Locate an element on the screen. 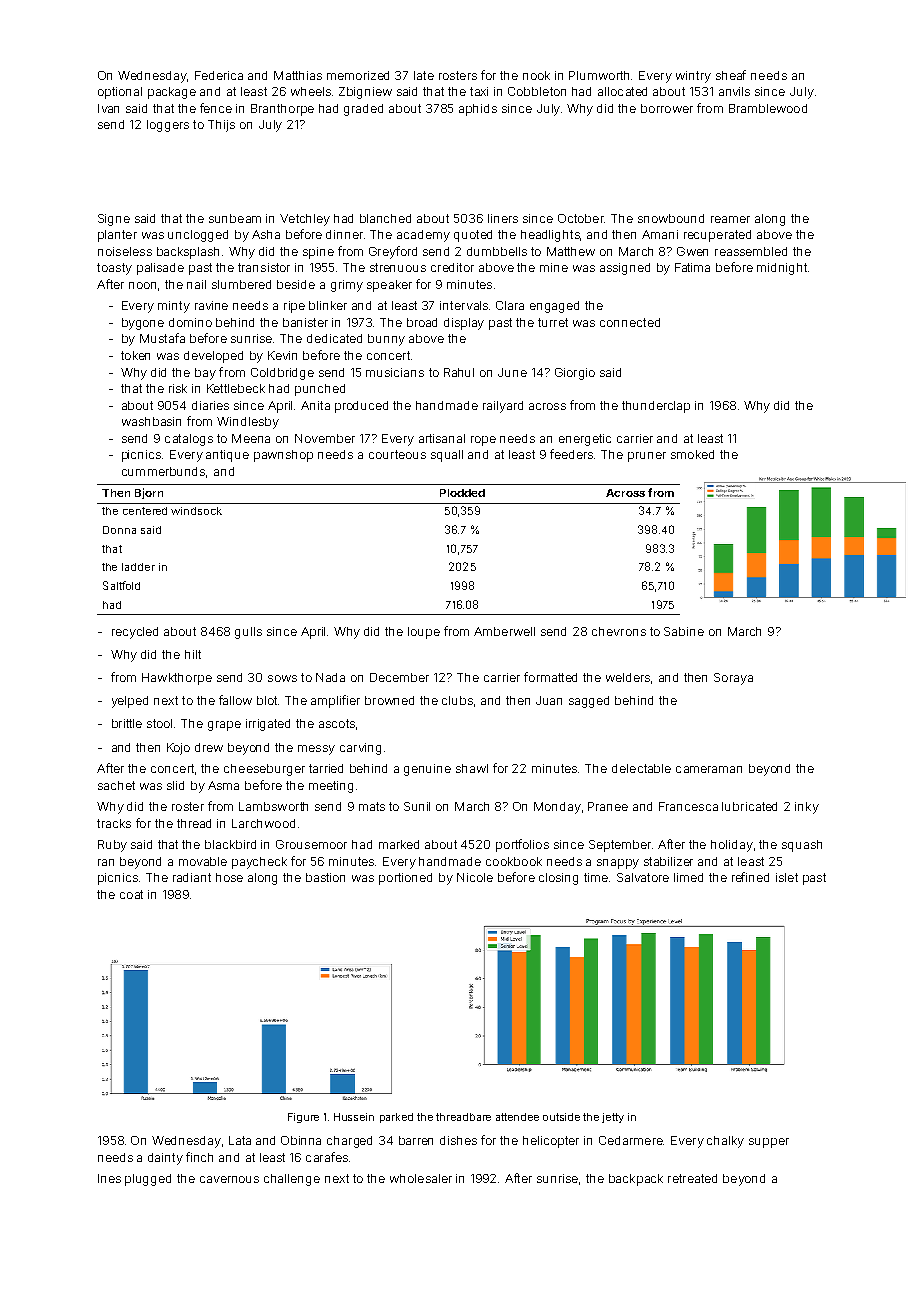 This screenshot has height=1308, width=924. backsplash is located at coordinates (188, 253).
